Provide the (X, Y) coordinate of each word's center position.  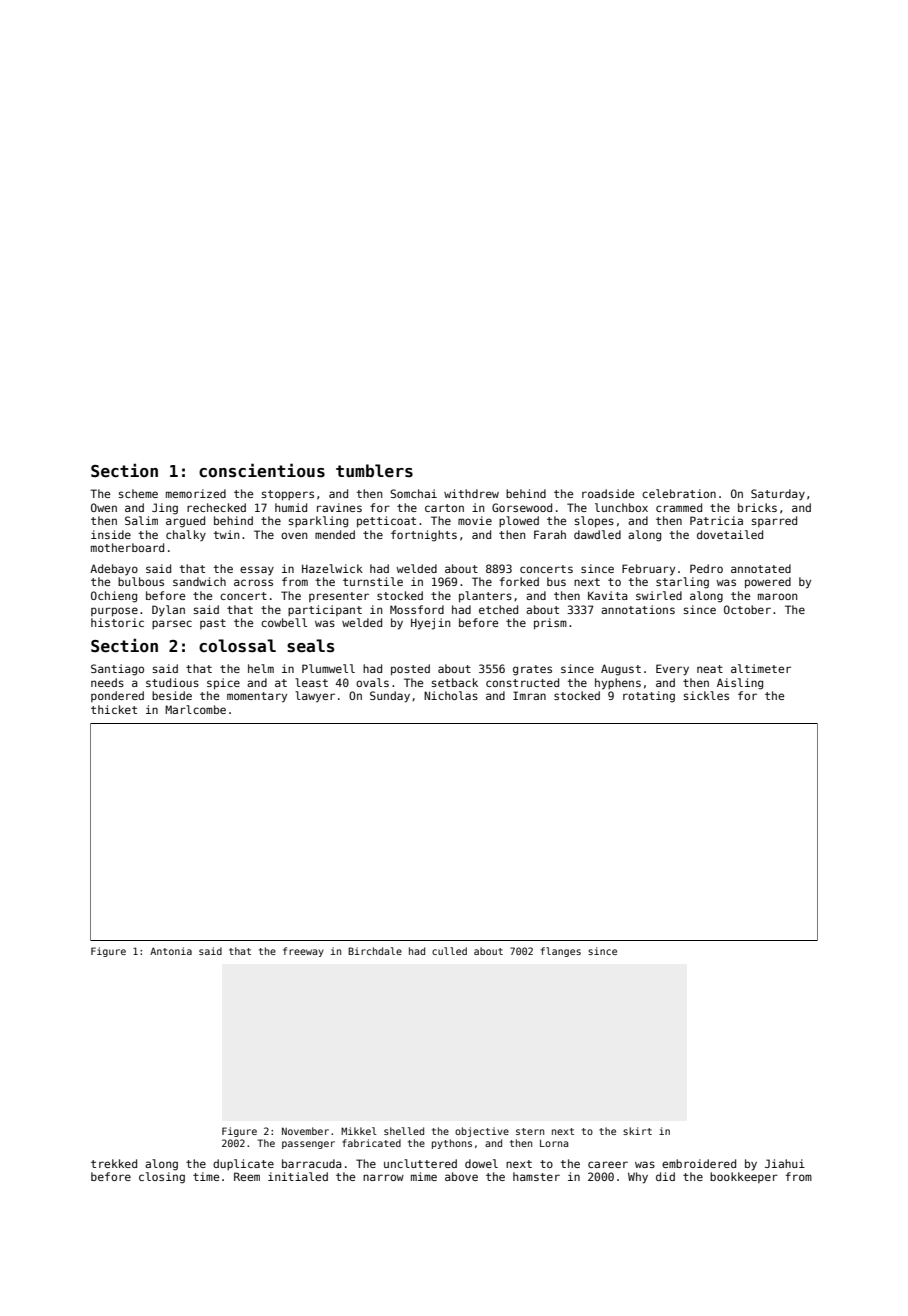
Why (638, 1178)
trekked (114, 1163)
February (648, 570)
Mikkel (359, 1131)
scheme (138, 493)
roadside (608, 493)
